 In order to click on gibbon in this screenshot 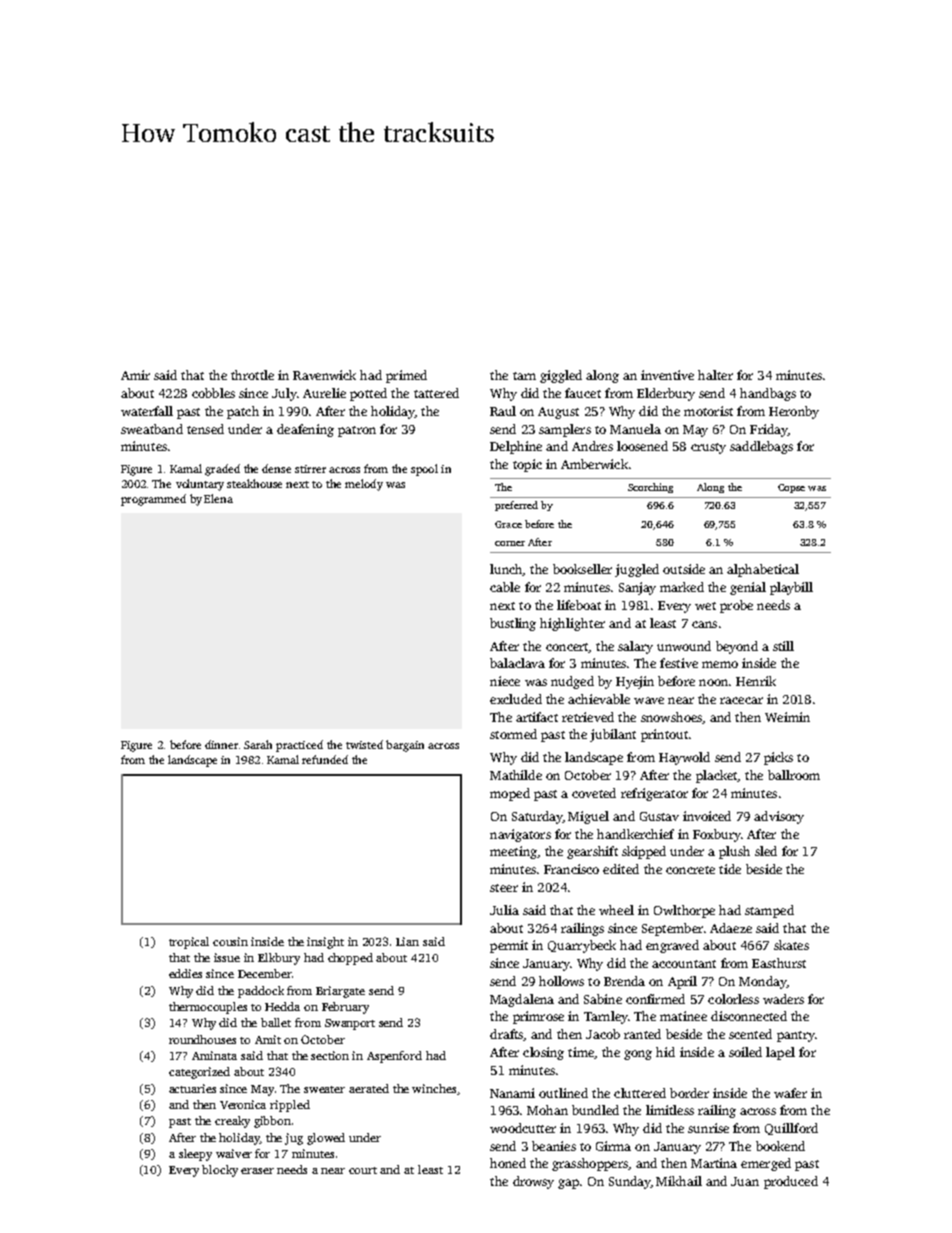, I will do `click(272, 1122)`.
